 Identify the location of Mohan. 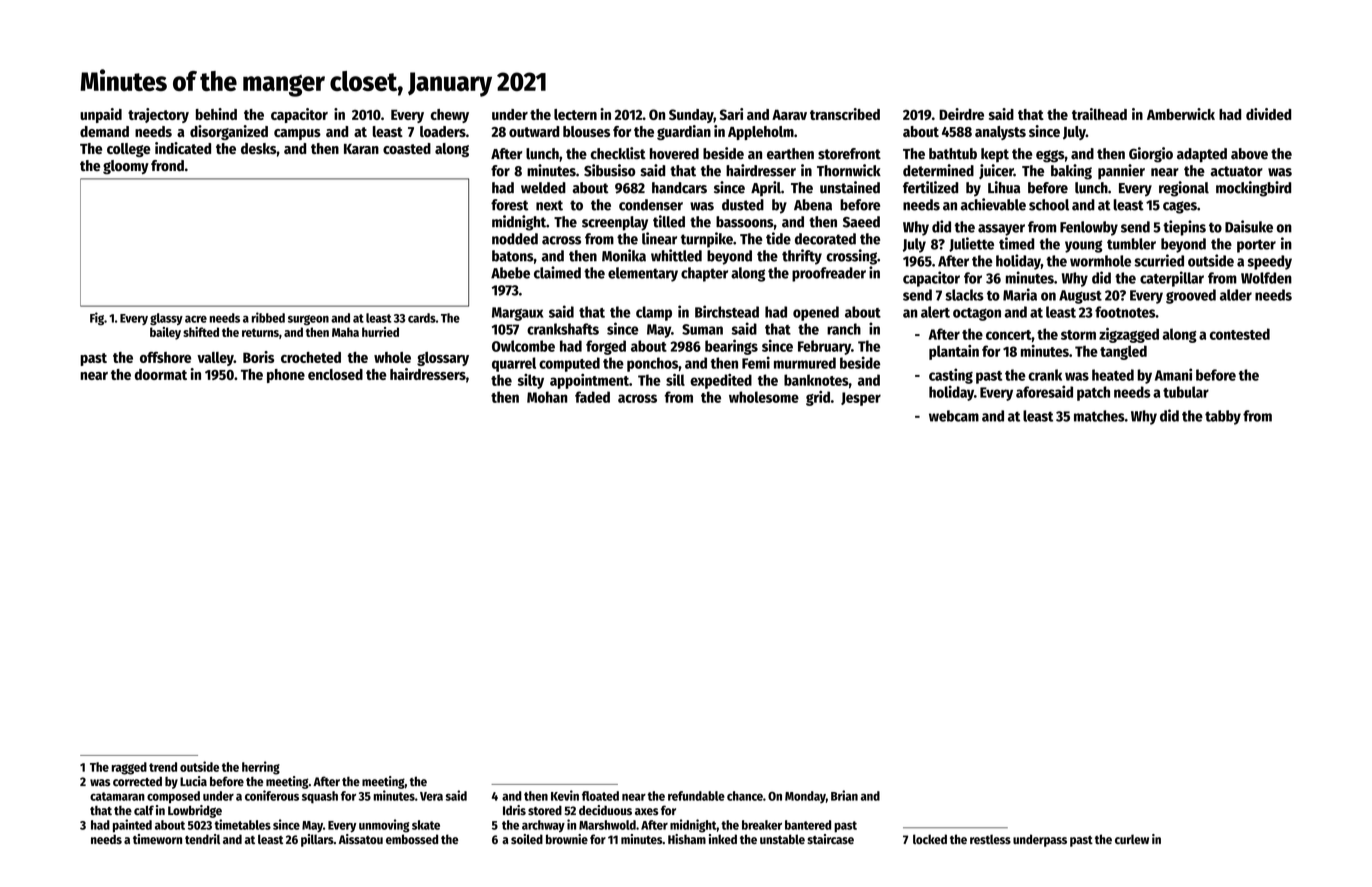
(547, 397).
